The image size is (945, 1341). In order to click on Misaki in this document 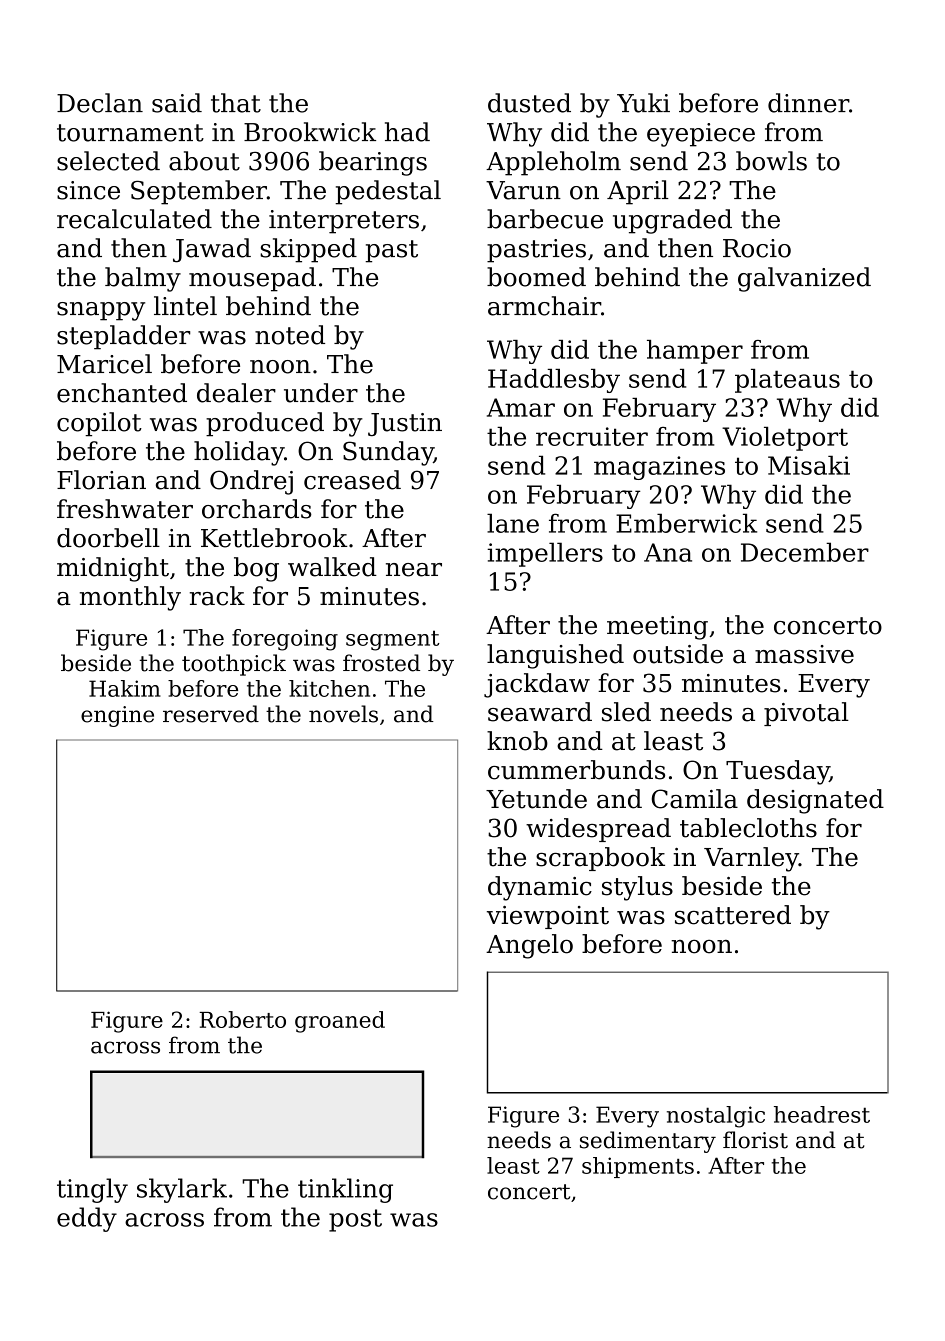, I will do `click(809, 465)`.
